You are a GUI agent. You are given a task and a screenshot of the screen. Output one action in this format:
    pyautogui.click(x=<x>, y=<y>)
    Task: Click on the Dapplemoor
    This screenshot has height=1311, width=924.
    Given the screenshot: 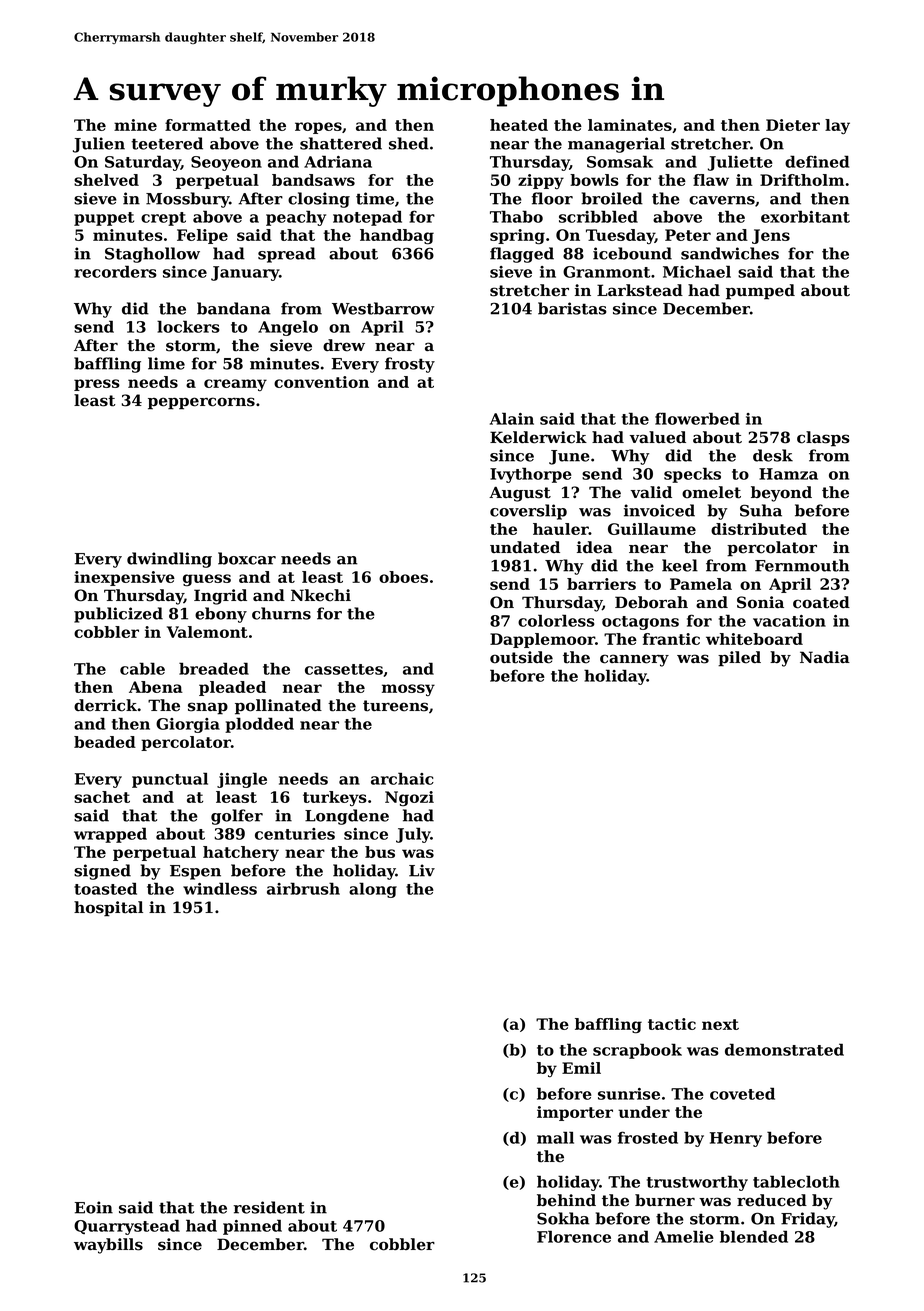 What is the action you would take?
    pyautogui.click(x=542, y=640)
